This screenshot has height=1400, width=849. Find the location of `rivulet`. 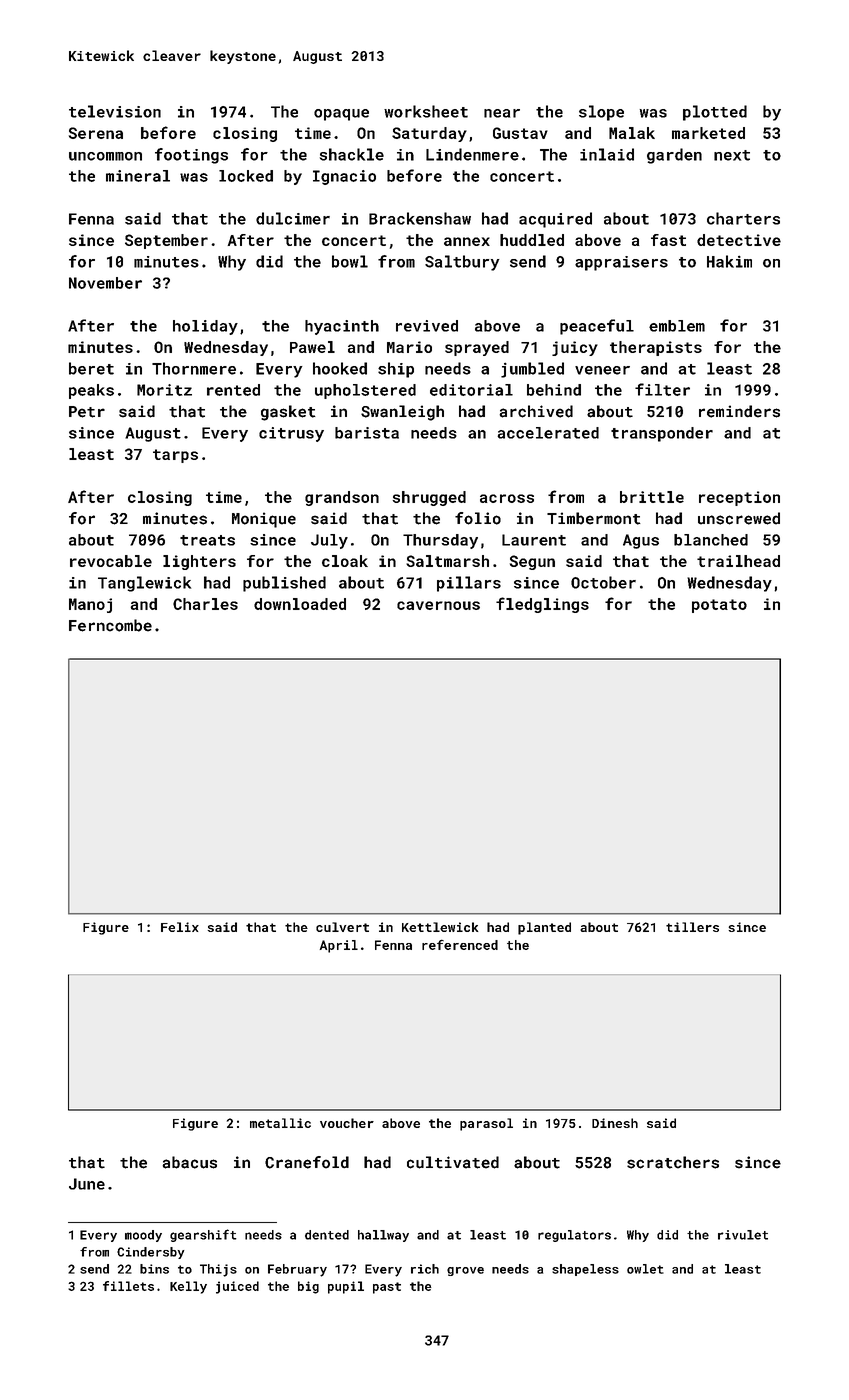

rivulet is located at coordinates (743, 1235).
